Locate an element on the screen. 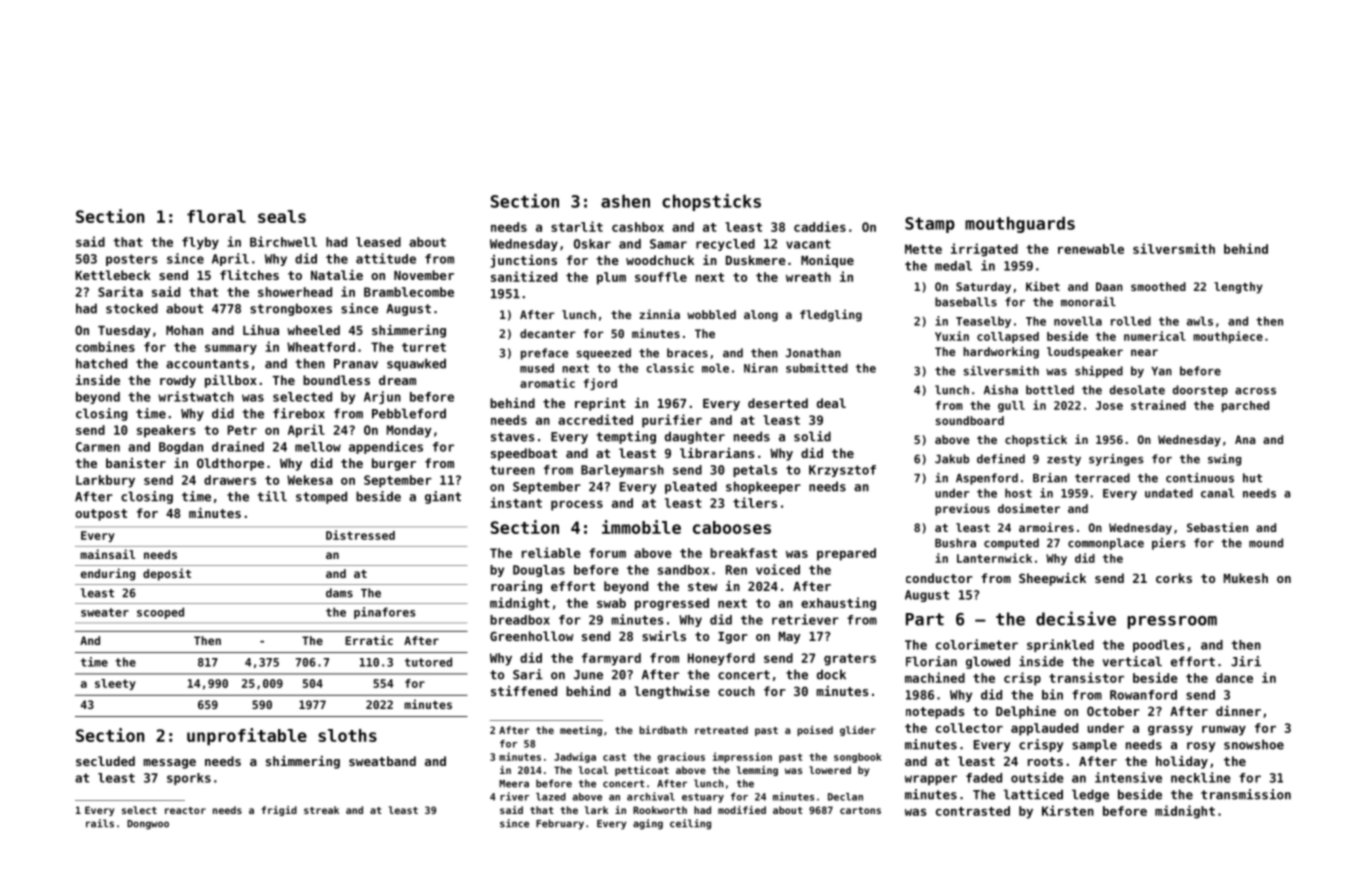 This screenshot has height=887, width=1372. terraced is located at coordinates (1102, 478).
